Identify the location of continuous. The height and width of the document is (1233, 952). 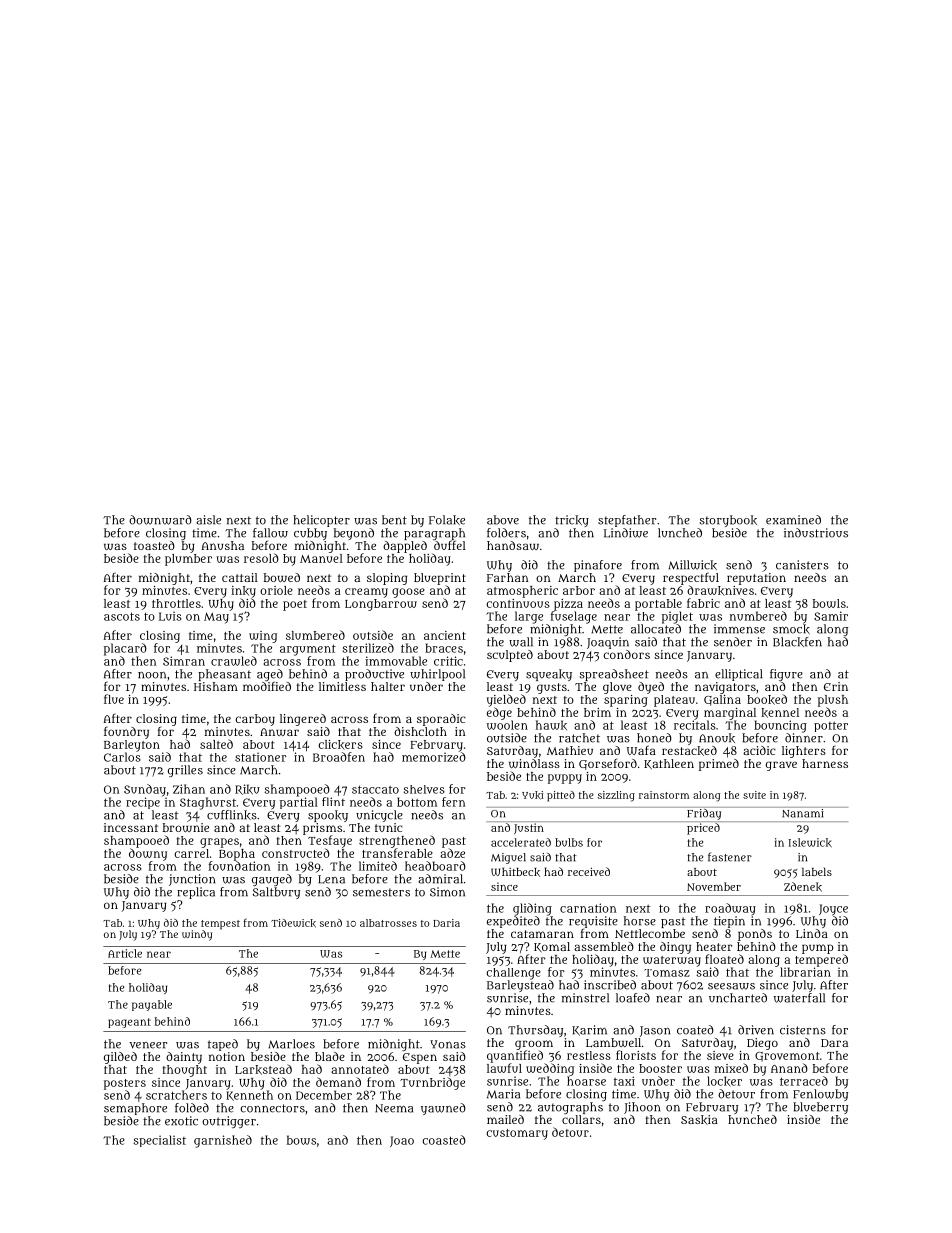
(518, 603).
